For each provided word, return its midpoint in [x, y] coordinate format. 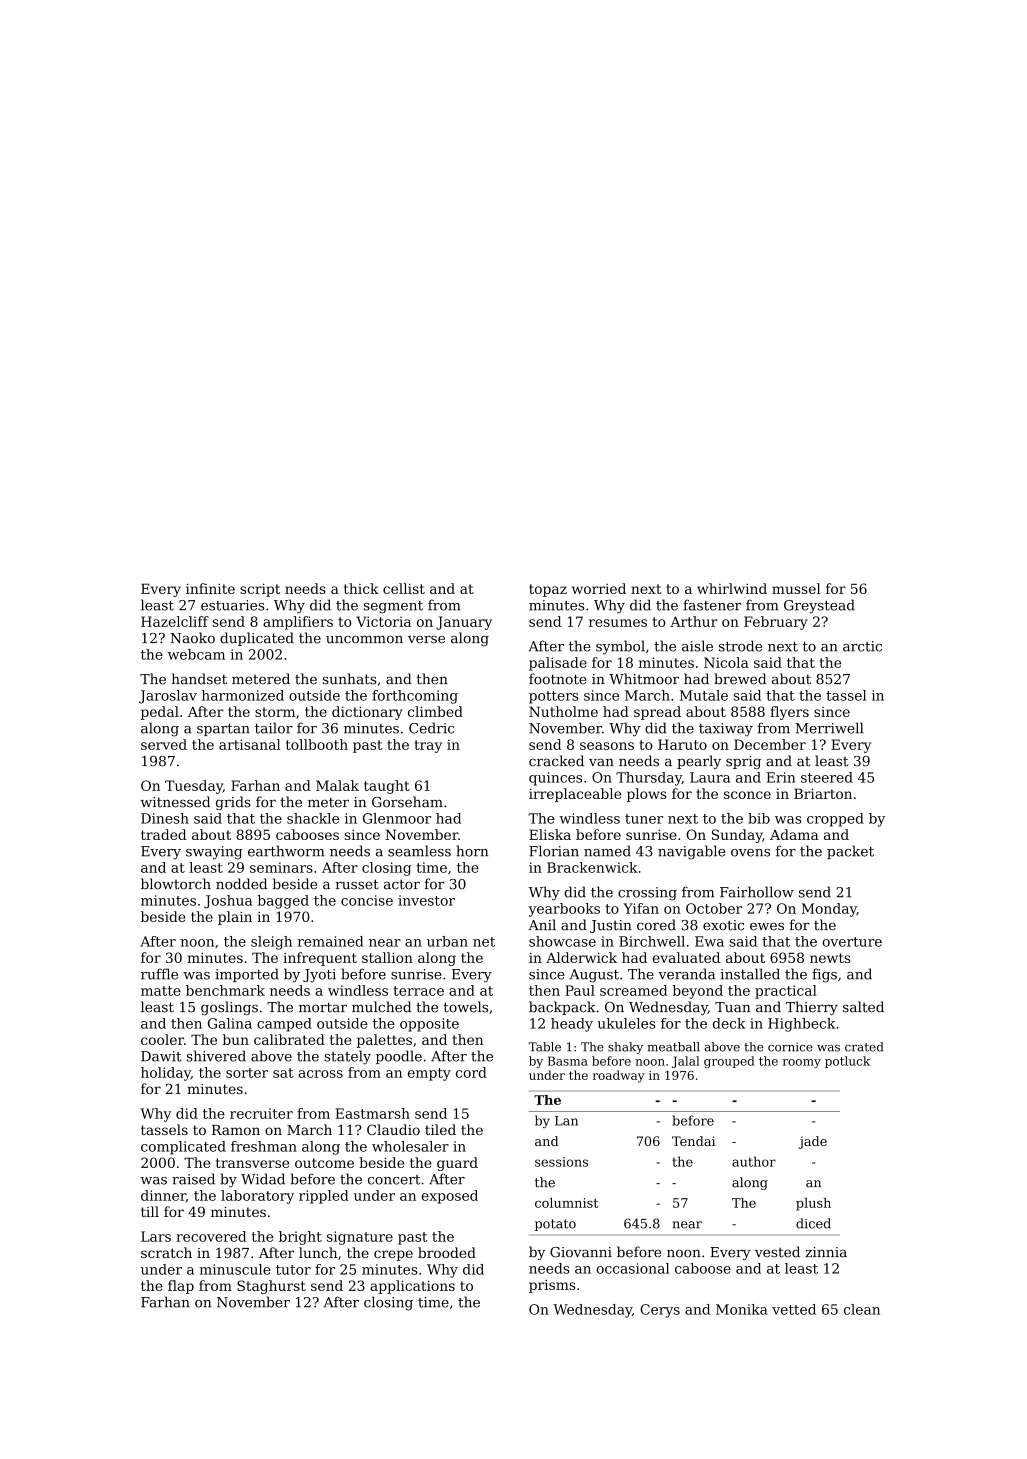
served [164, 744]
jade [812, 1142]
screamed [633, 990]
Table [544, 1047]
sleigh [271, 943]
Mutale [704, 695]
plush [813, 1204]
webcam [196, 654]
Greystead [819, 606]
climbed [435, 711]
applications [412, 1287]
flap [181, 1287]
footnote [558, 679]
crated [864, 1047]
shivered [216, 1056]
